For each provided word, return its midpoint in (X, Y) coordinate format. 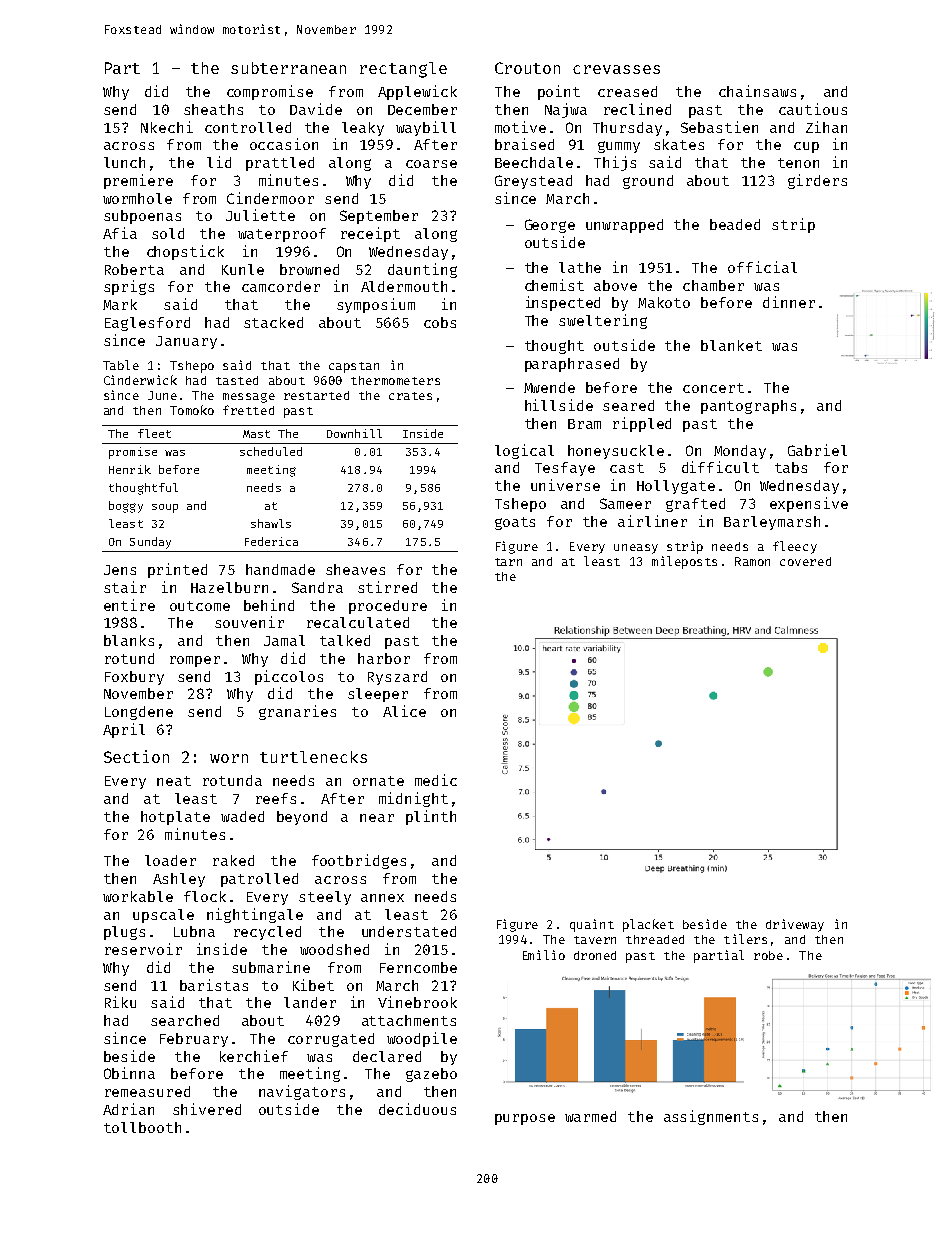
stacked (273, 322)
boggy (126, 507)
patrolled (259, 880)
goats (515, 523)
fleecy (795, 547)
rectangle (403, 70)
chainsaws (757, 91)
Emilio (544, 955)
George (550, 226)
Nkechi (167, 127)
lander (310, 1002)
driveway (795, 925)
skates (679, 144)
